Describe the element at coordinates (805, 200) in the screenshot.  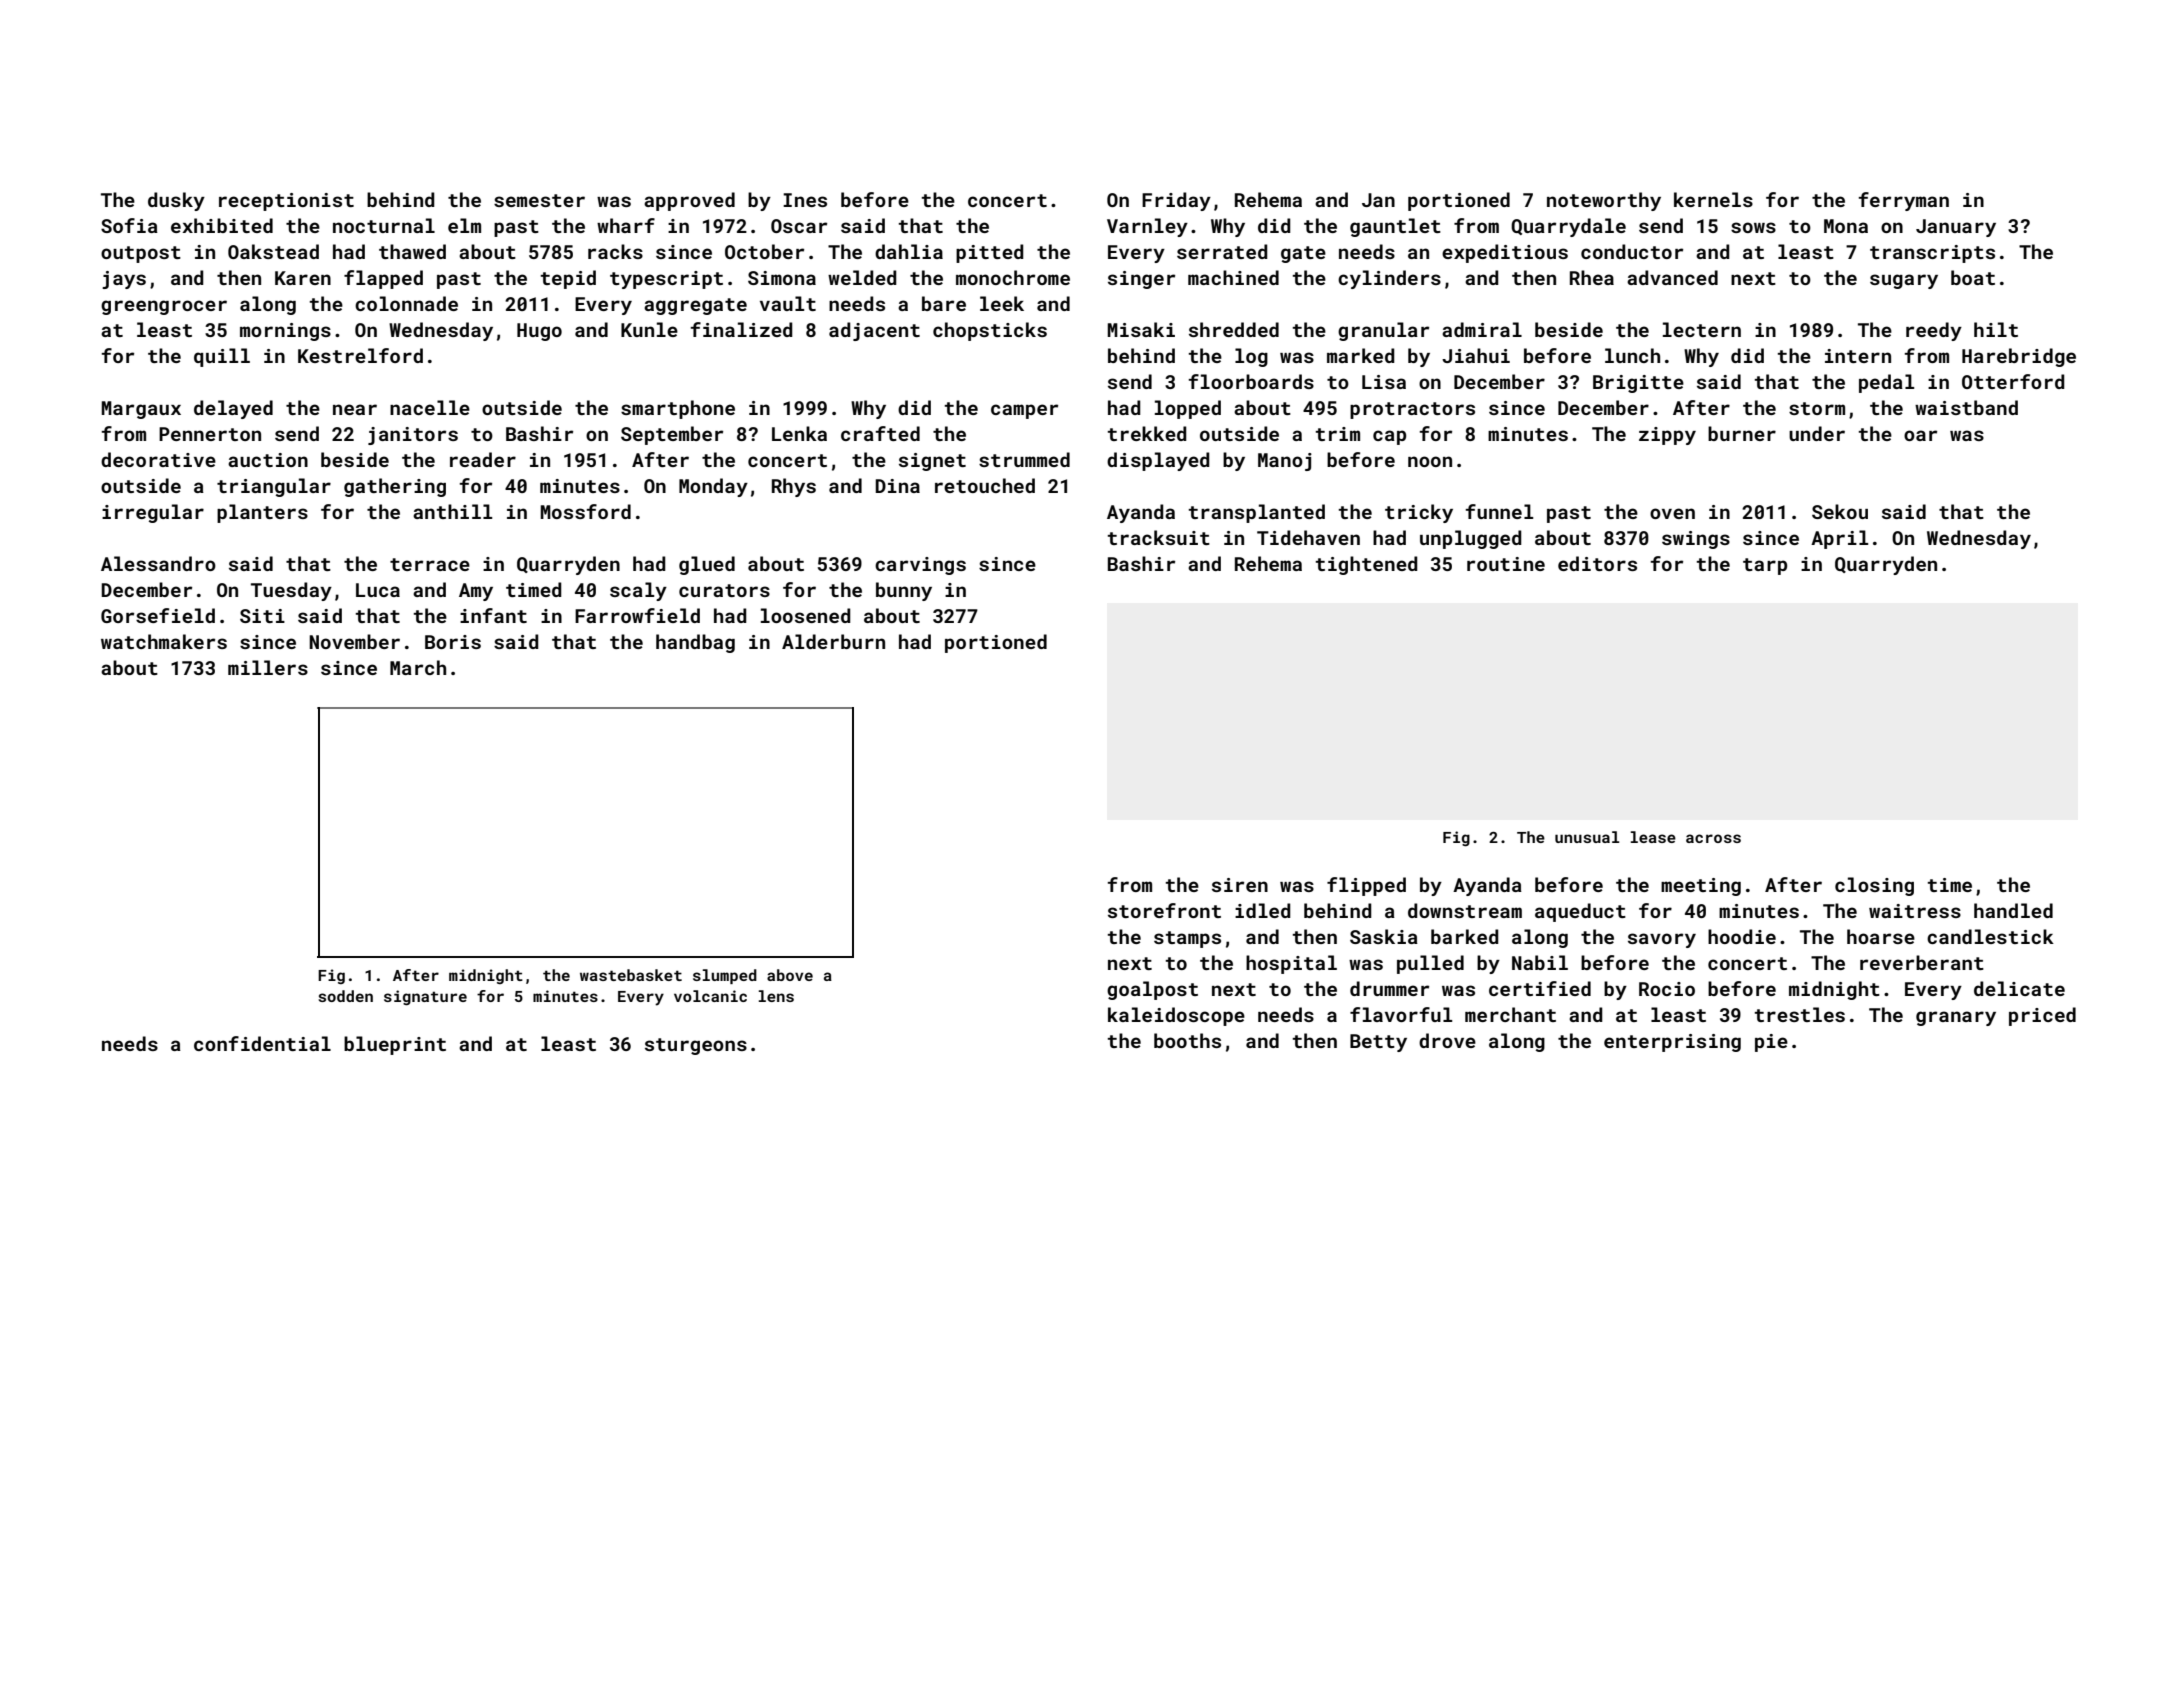
I see `Ines` at that location.
